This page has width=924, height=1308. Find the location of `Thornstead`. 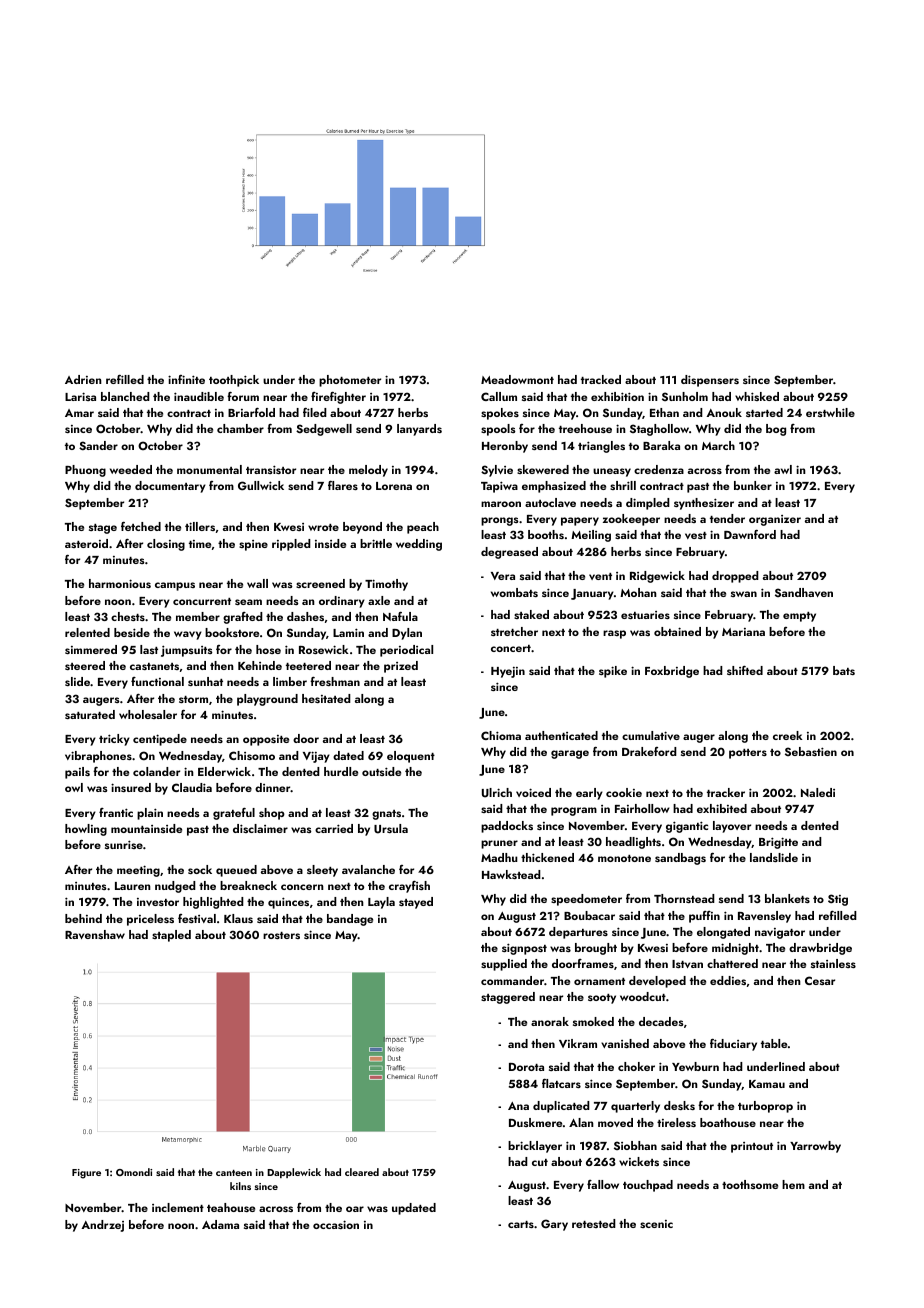

Thornstead is located at coordinates (684, 898).
